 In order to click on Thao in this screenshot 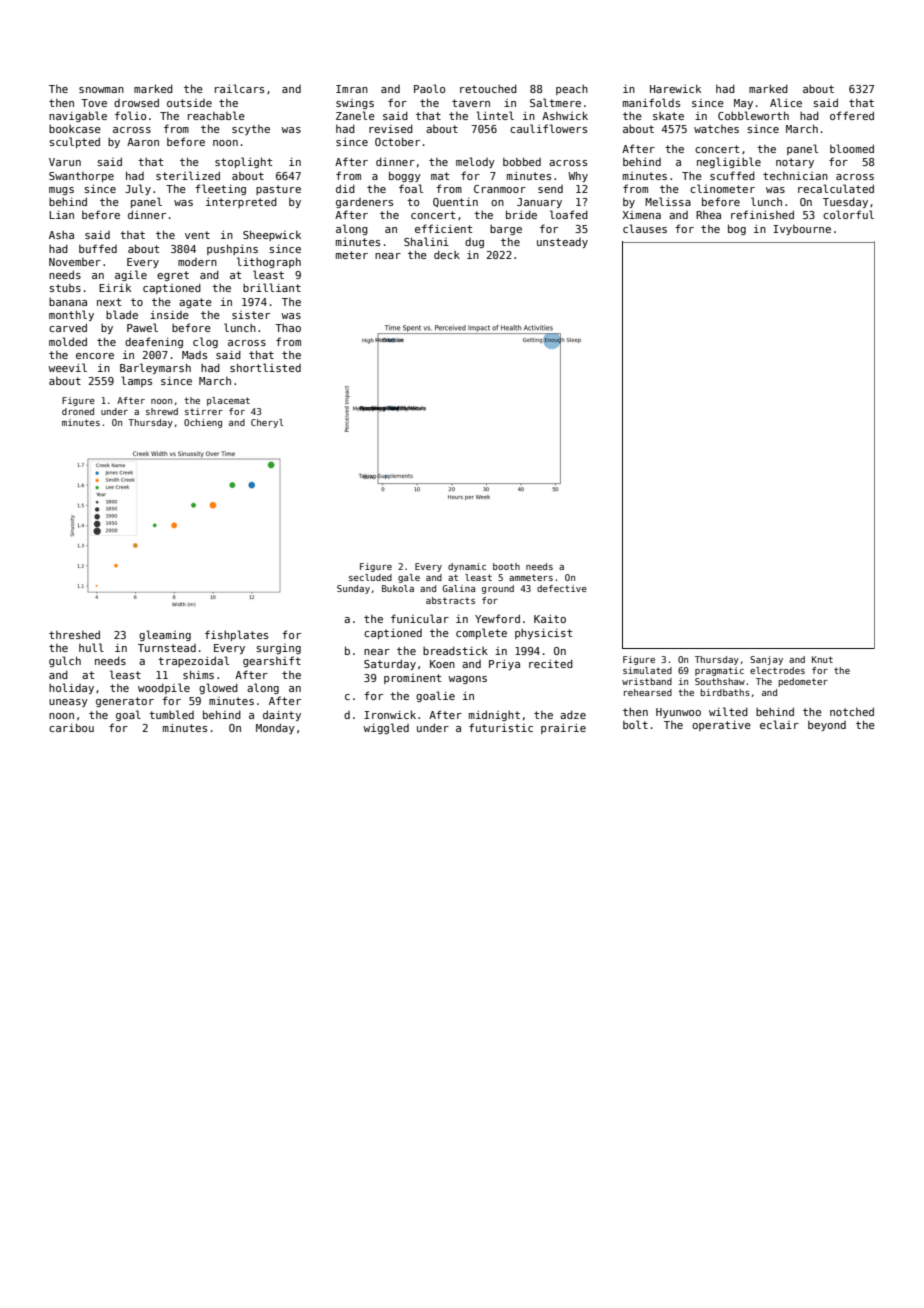, I will do `click(288, 328)`.
